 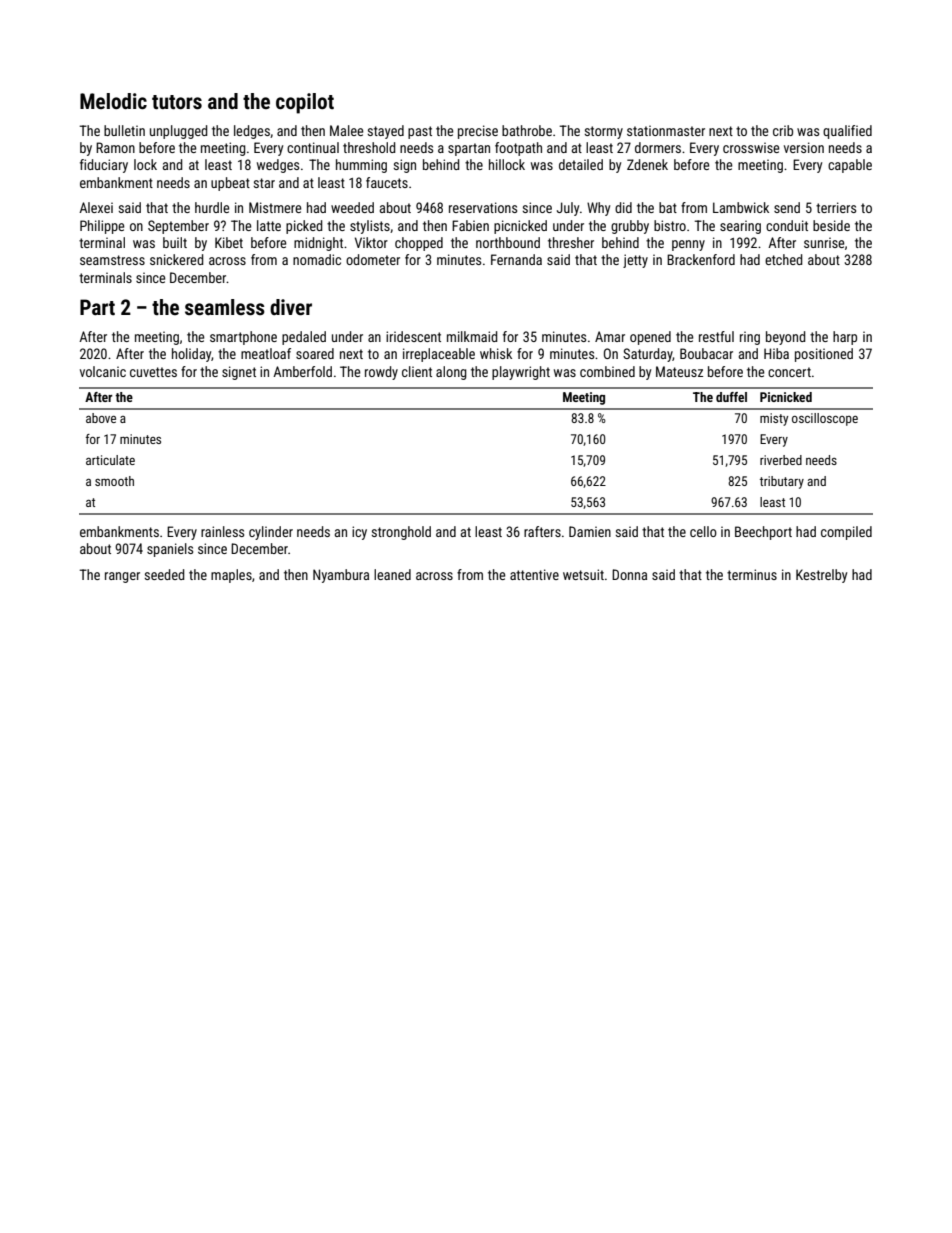 I want to click on ledges, so click(x=252, y=132).
